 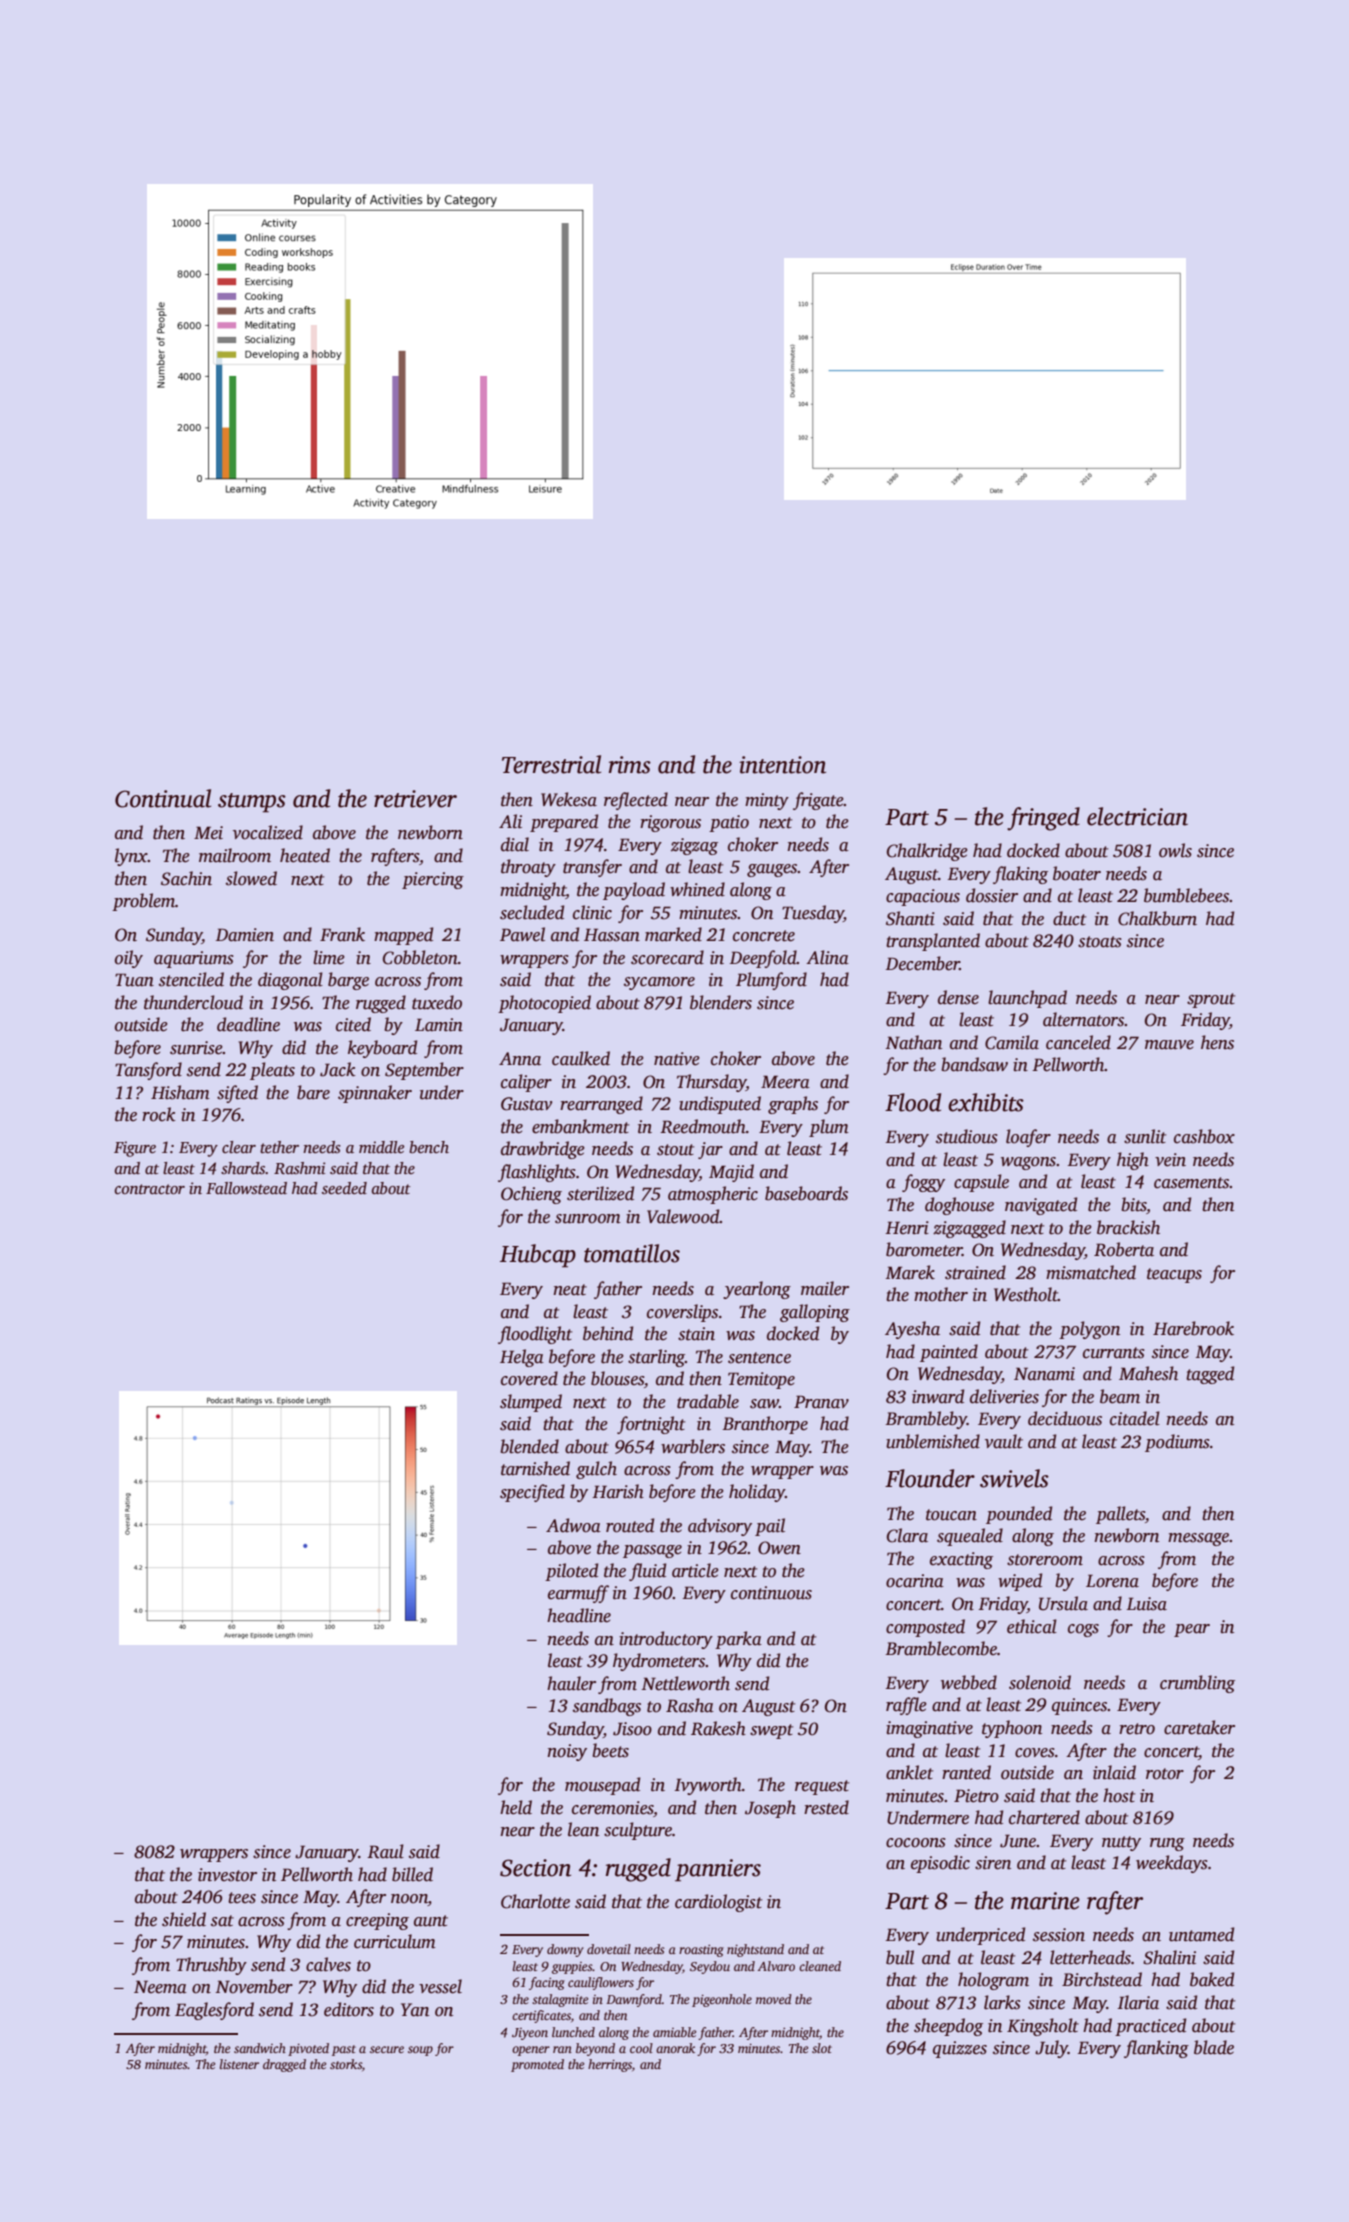 What do you see at coordinates (551, 764) in the screenshot?
I see `Terrestrial` at bounding box center [551, 764].
